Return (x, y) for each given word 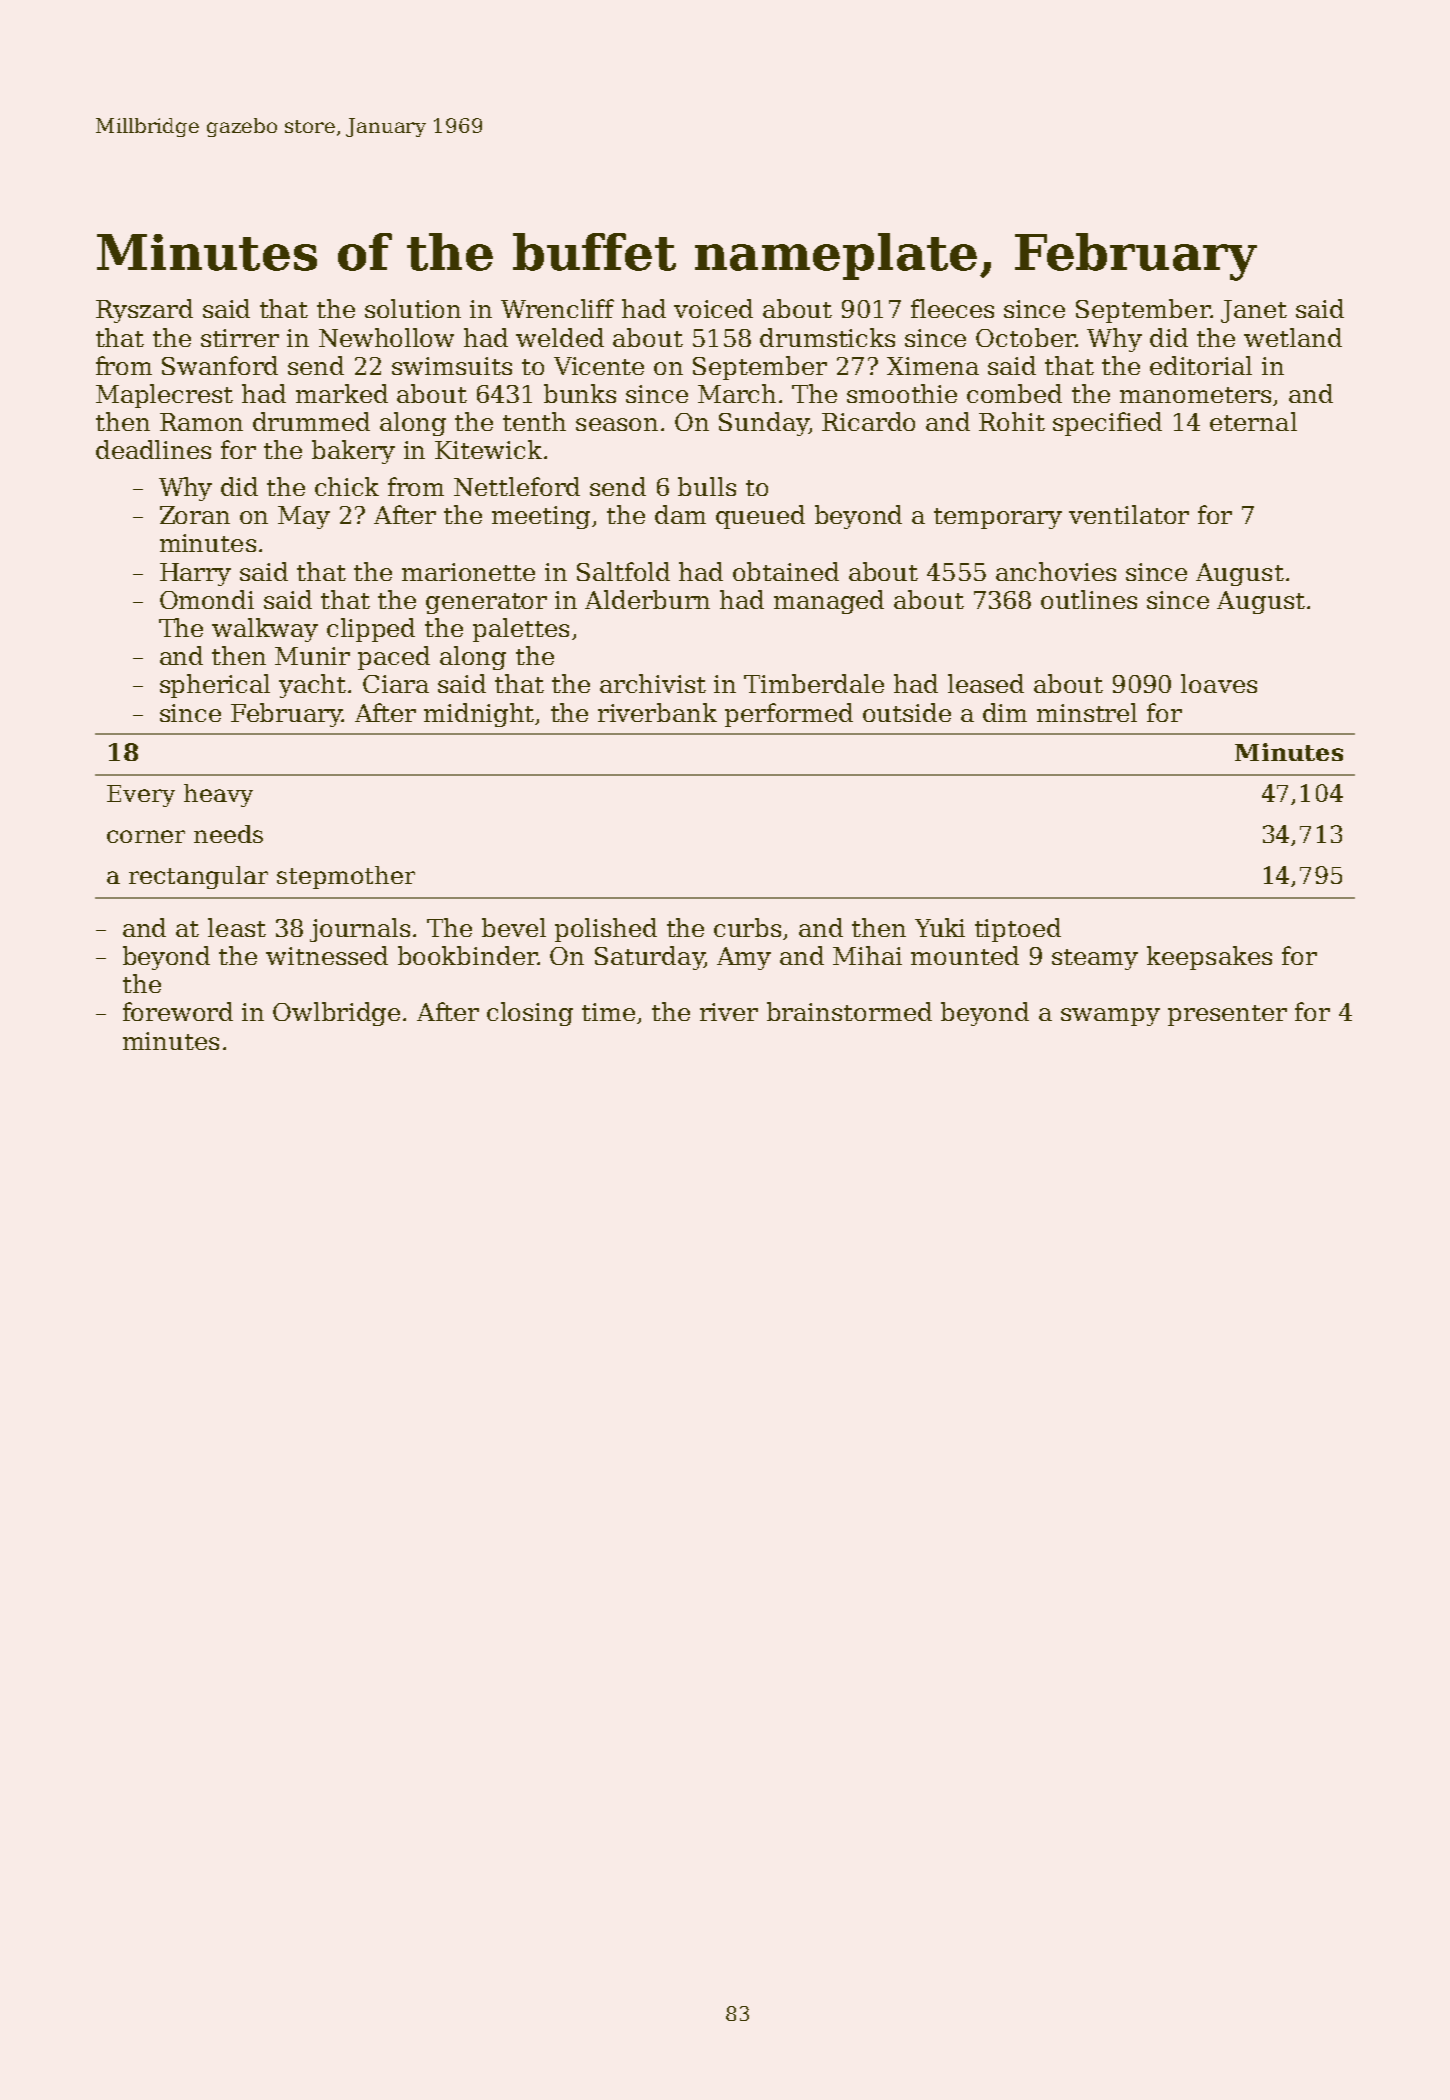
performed (789, 715)
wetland (1293, 337)
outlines (1089, 599)
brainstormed (849, 1011)
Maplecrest (164, 396)
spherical (215, 686)
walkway (265, 630)
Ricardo (868, 421)
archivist (653, 683)
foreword (178, 1011)
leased (986, 683)
